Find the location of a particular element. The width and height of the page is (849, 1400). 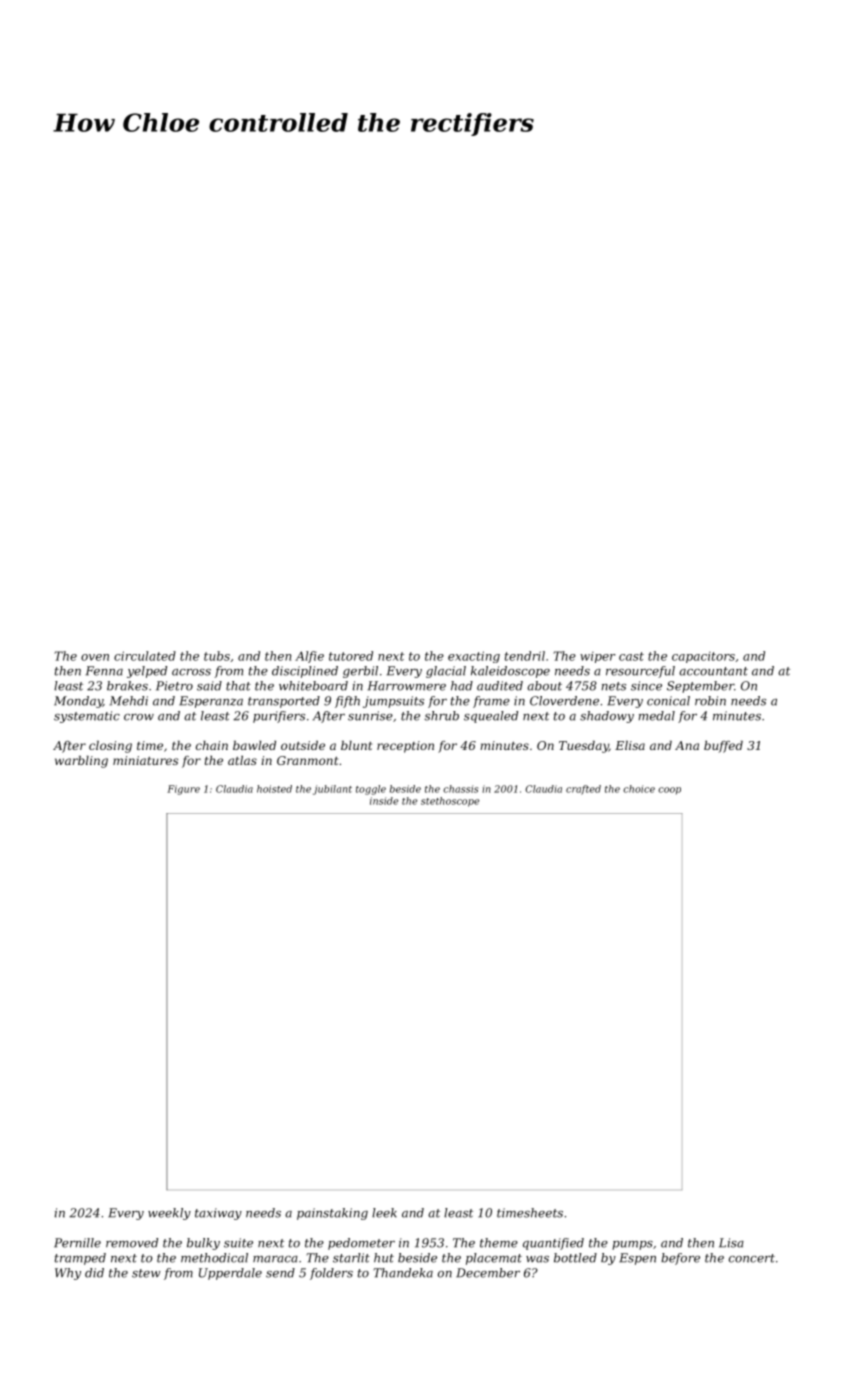

buffed is located at coordinates (723, 747).
